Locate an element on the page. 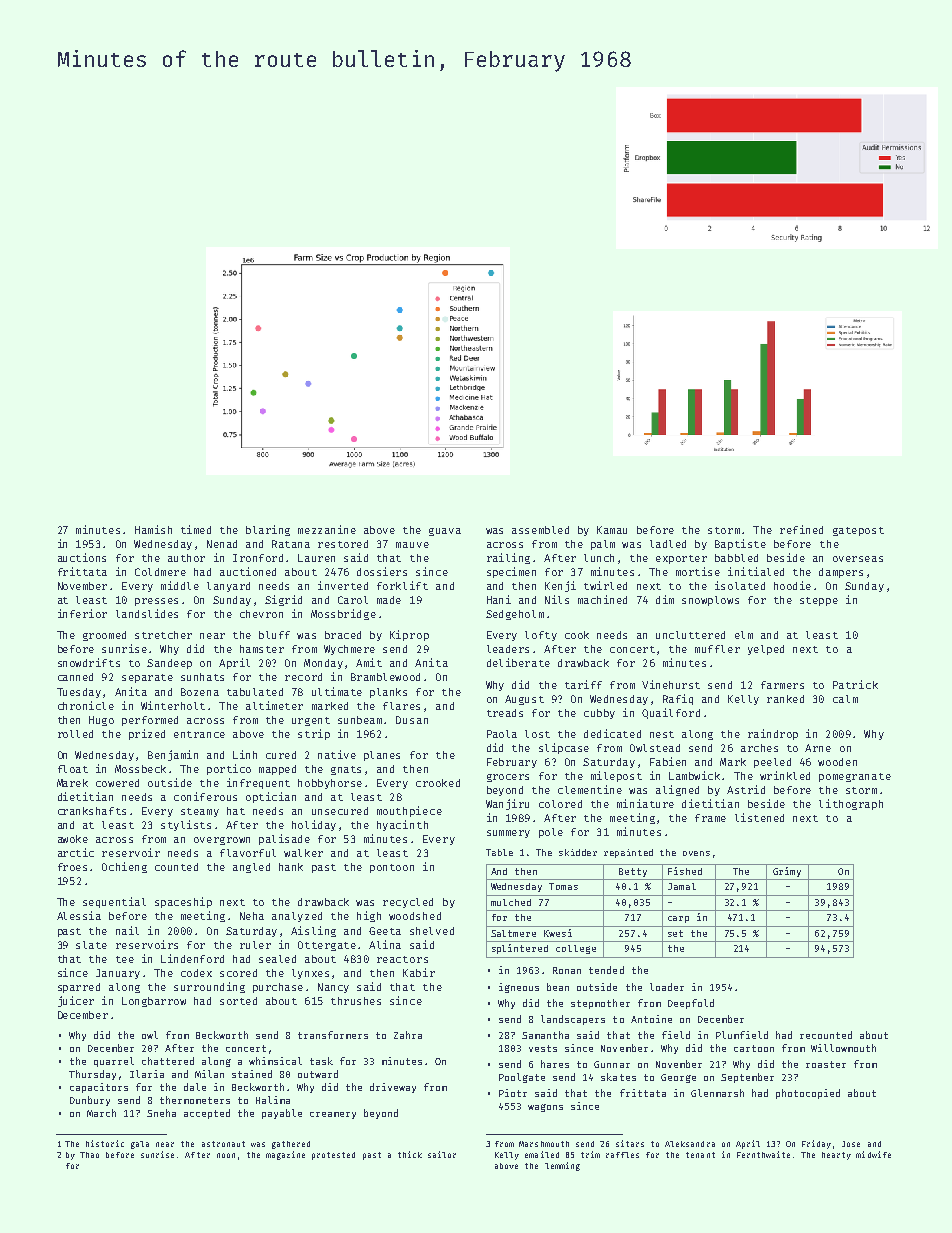 The width and height of the image is (952, 1233). yelped is located at coordinates (766, 650).
